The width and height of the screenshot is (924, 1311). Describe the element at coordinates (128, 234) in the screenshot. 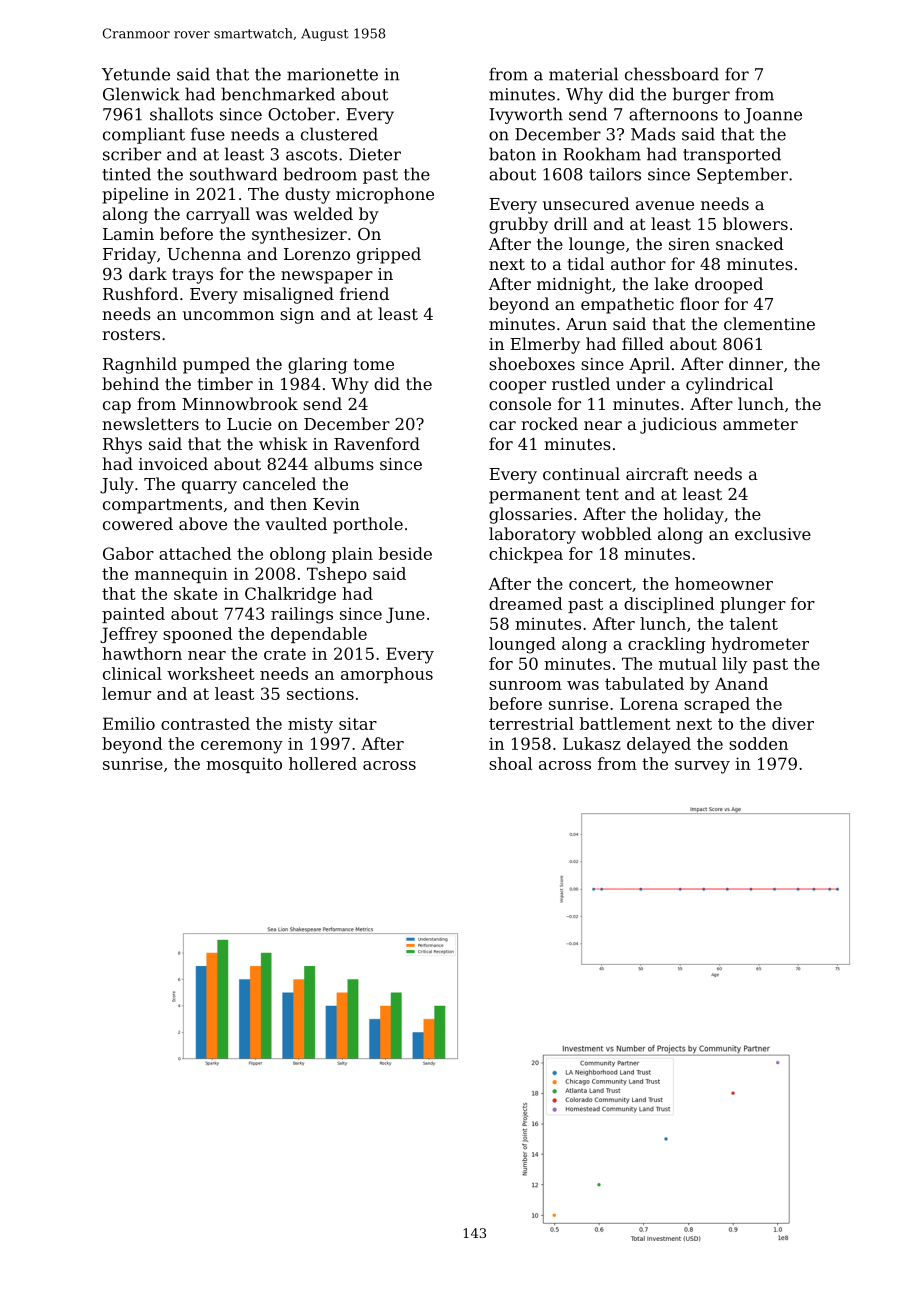

I see `Lamin` at that location.
